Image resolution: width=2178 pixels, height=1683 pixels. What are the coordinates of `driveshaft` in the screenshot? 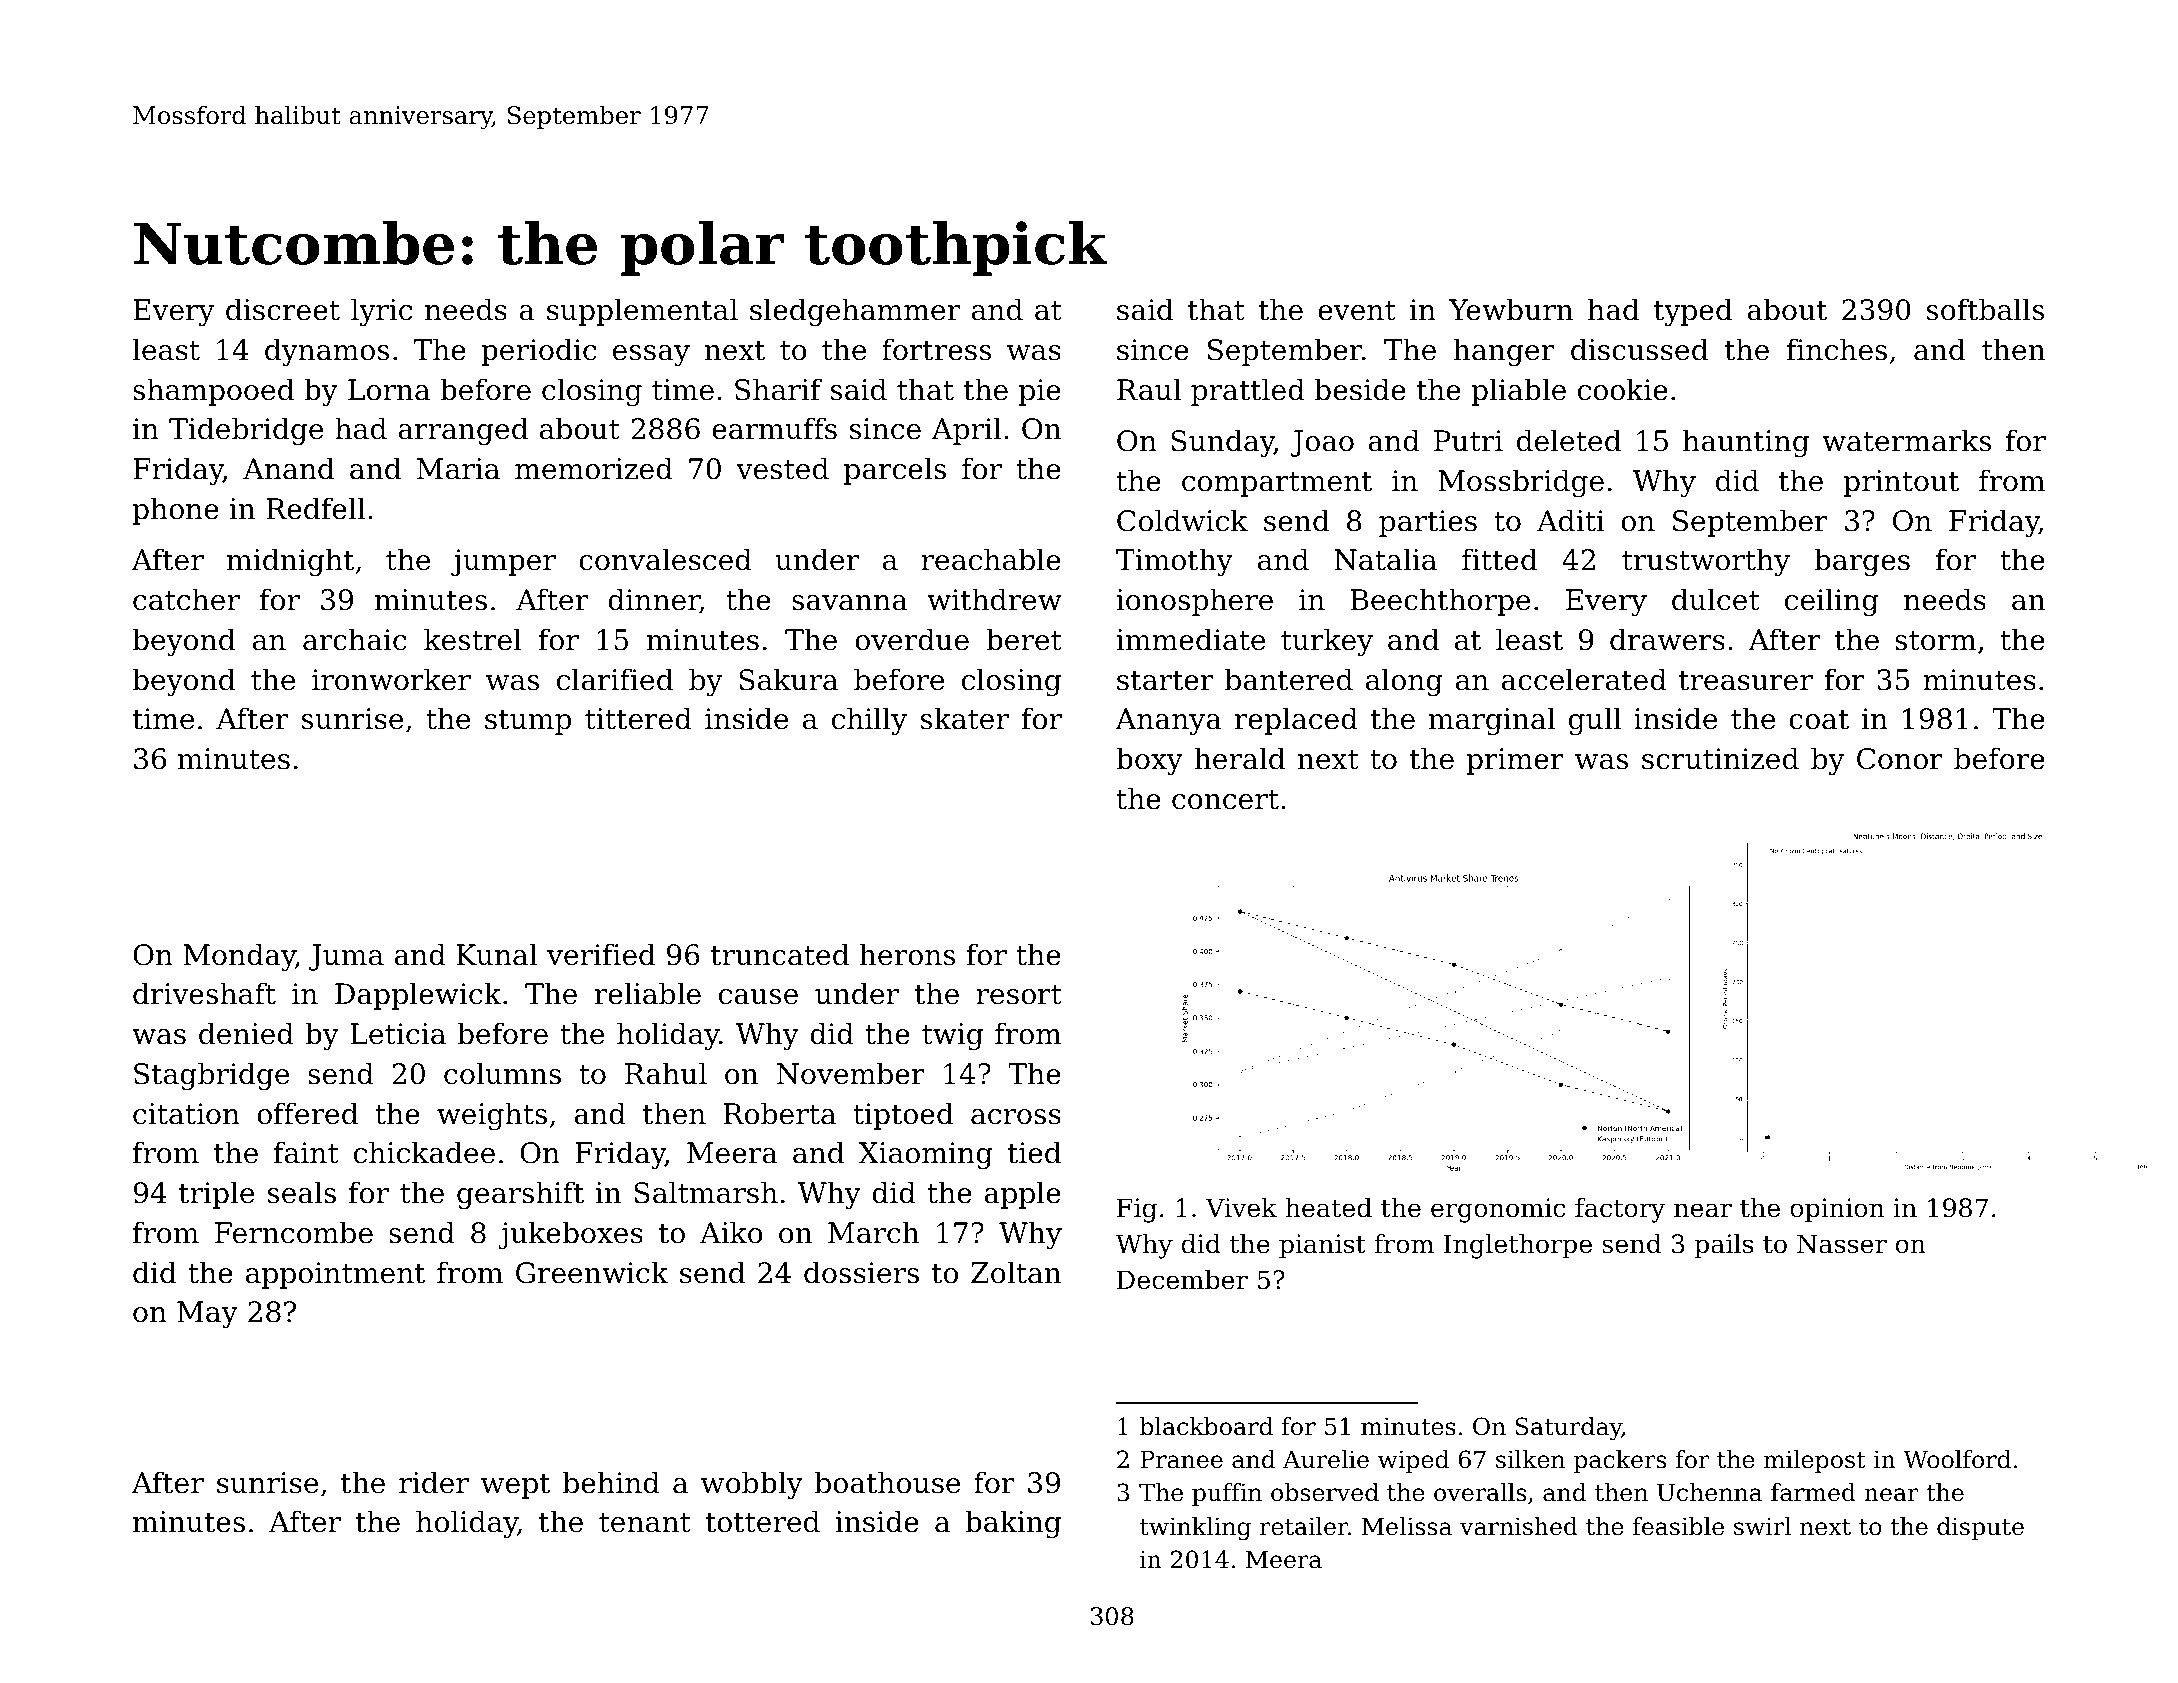 It's located at (204, 993).
